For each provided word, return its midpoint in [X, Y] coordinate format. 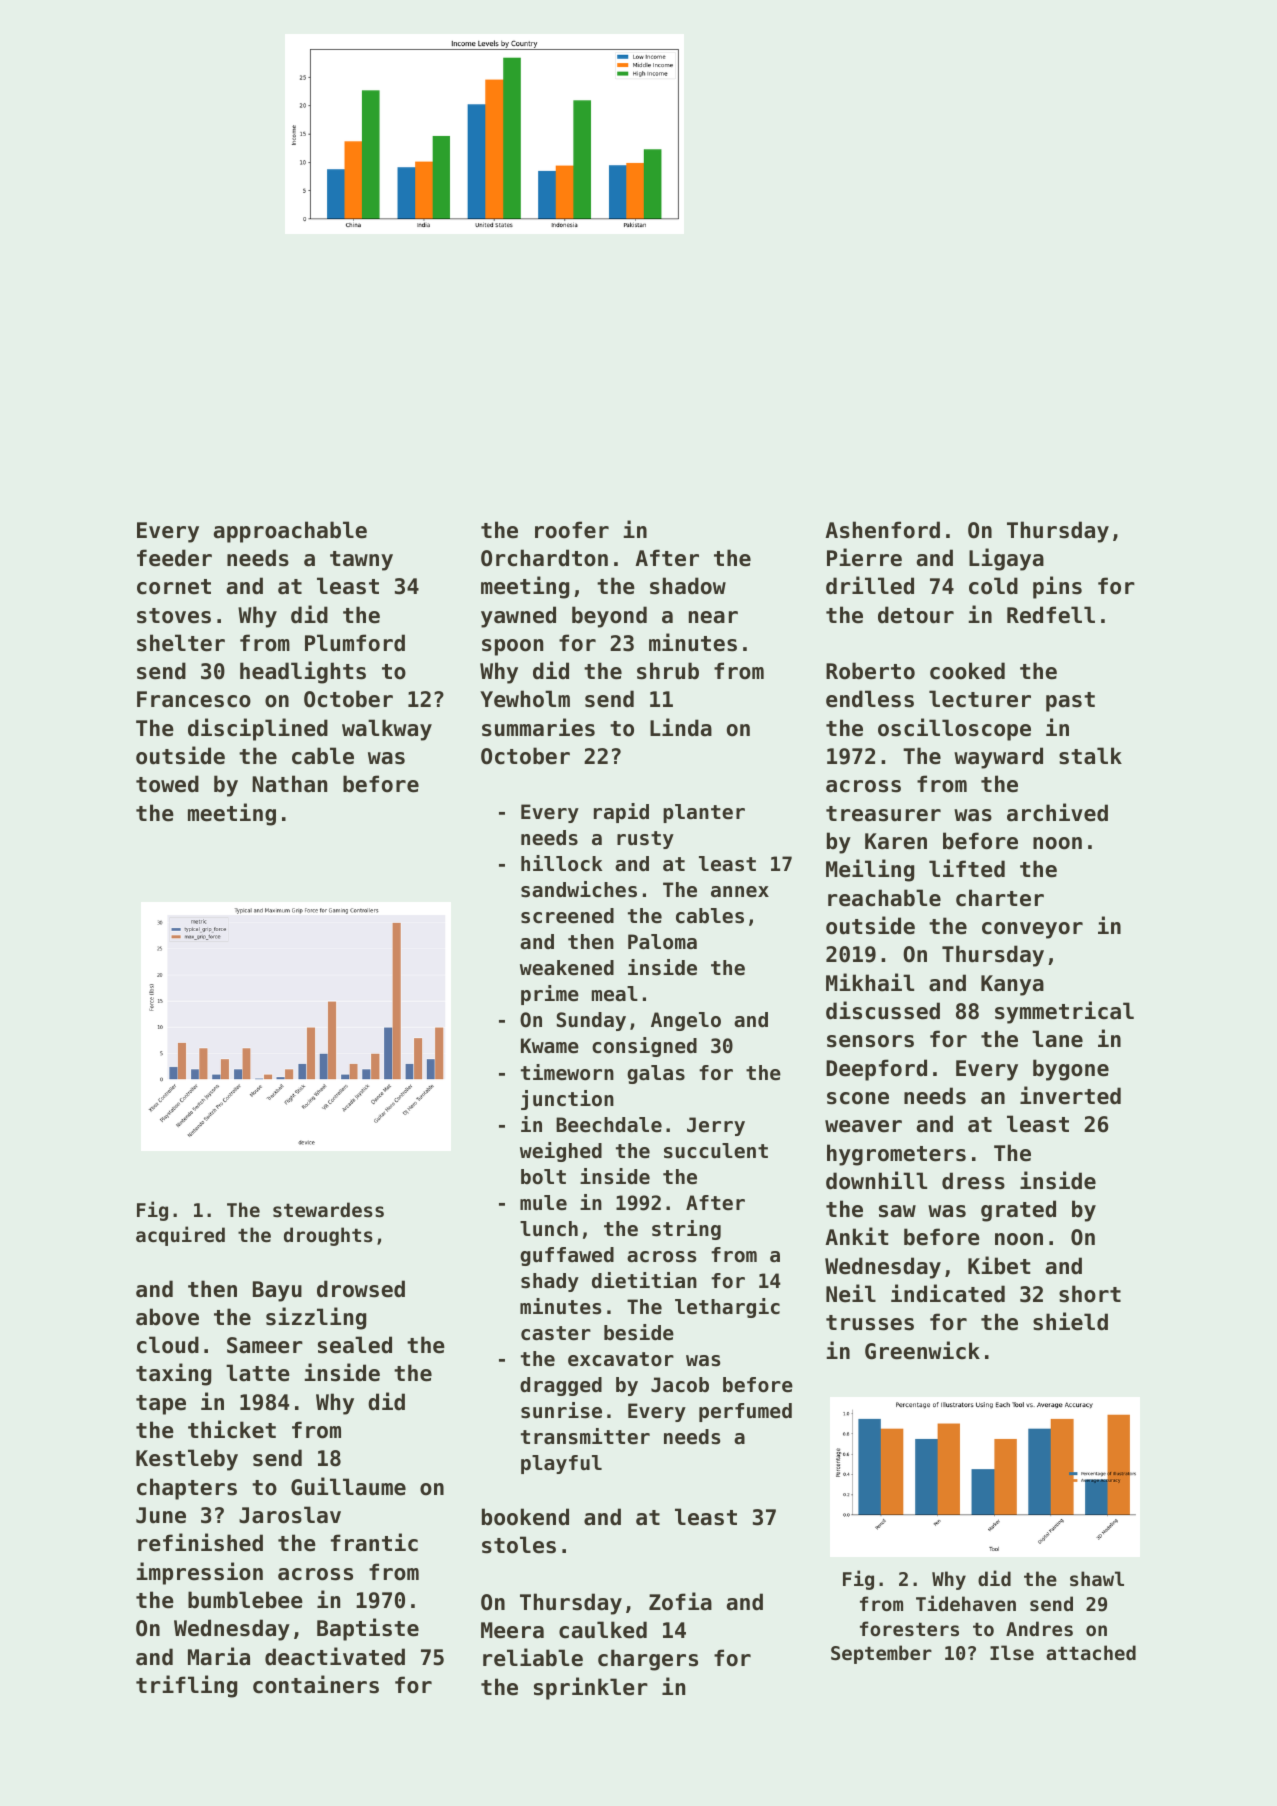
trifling [186, 1686]
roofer [572, 530]
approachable [290, 532]
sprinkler [591, 1688]
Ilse [1012, 1653]
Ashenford [882, 530]
